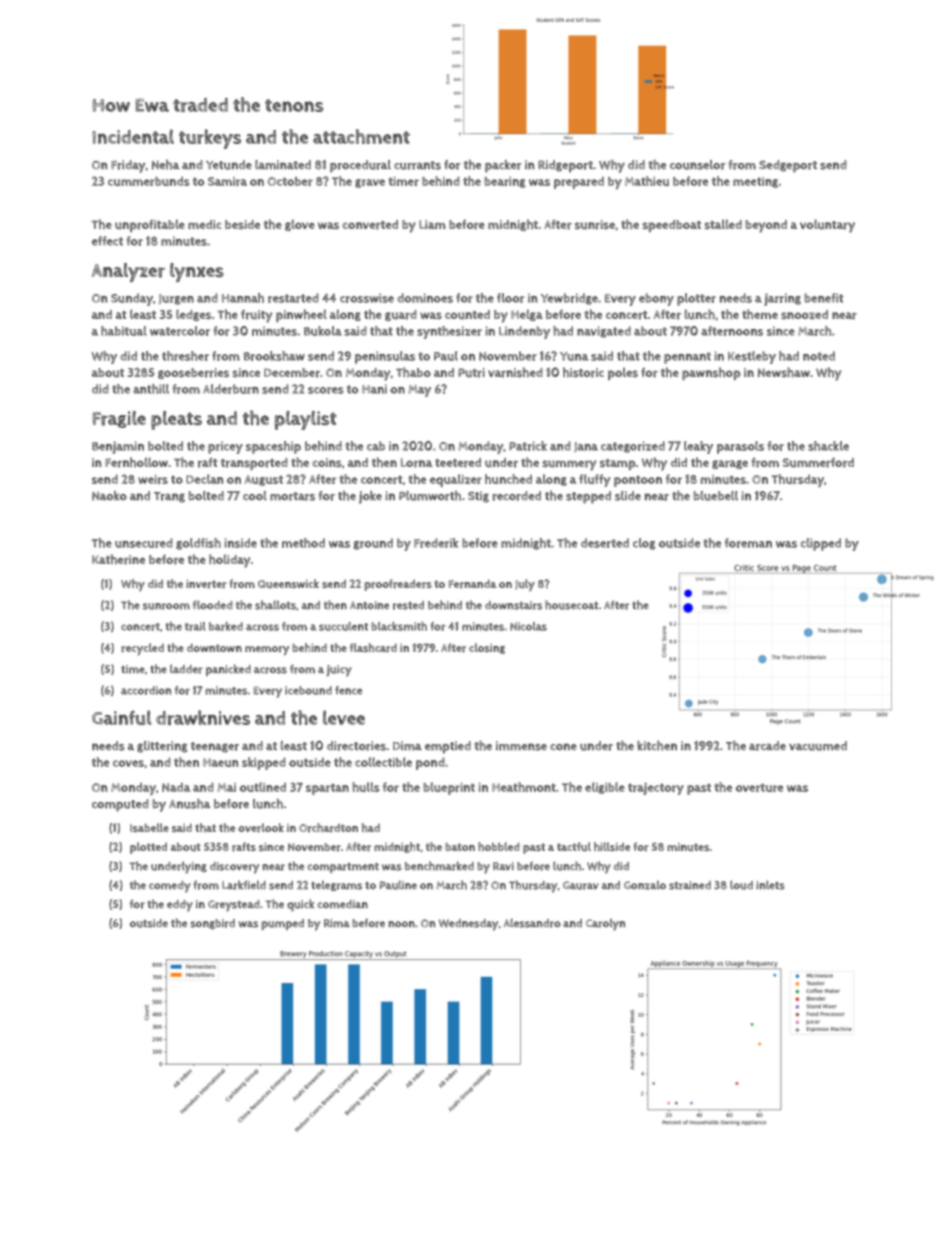 The width and height of the document is (952, 1233). I want to click on housecoat, so click(571, 605).
